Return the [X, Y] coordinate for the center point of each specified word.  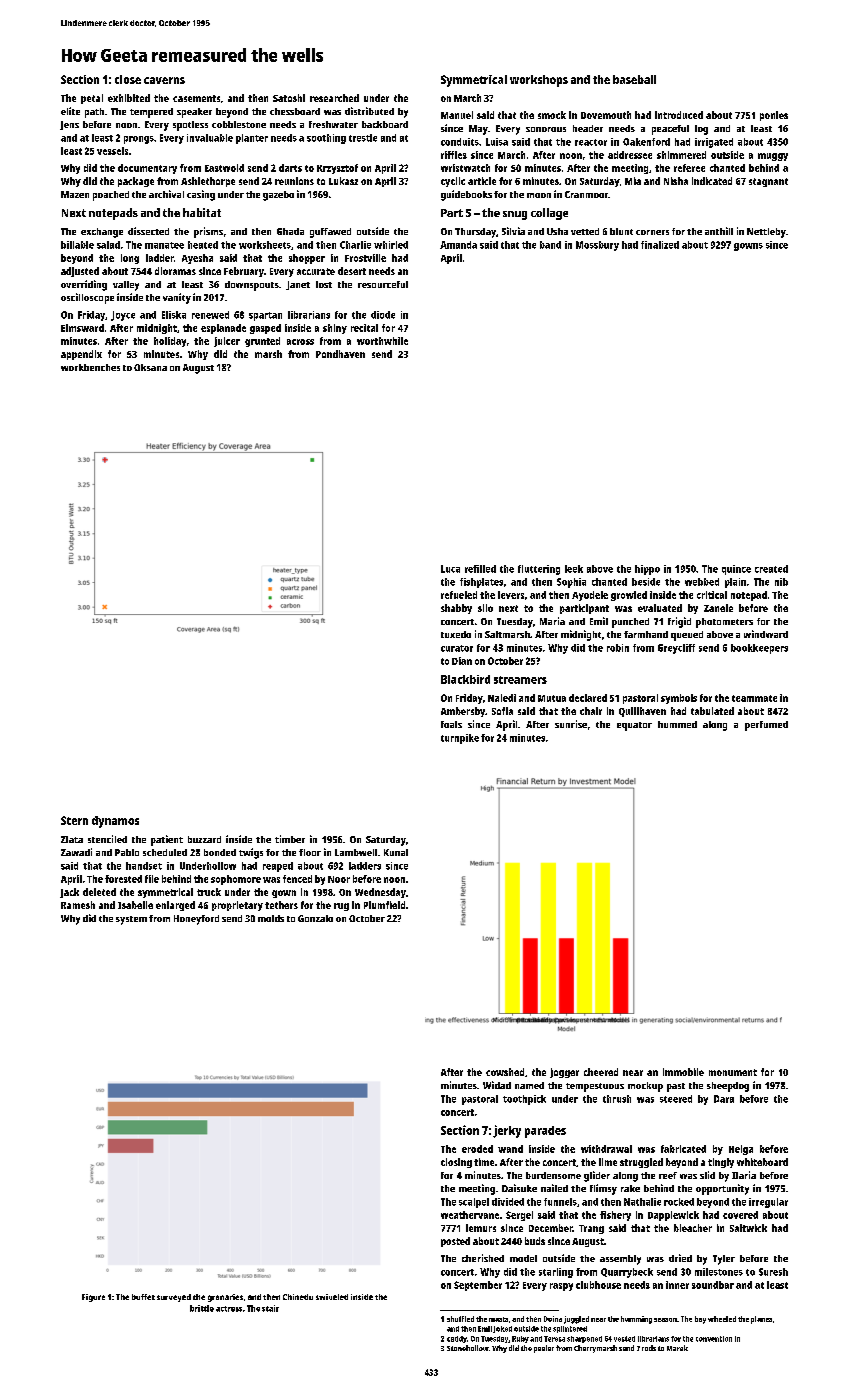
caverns [164, 80]
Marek [677, 1348]
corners [652, 232]
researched [334, 98]
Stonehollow [468, 1348]
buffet [143, 1297]
